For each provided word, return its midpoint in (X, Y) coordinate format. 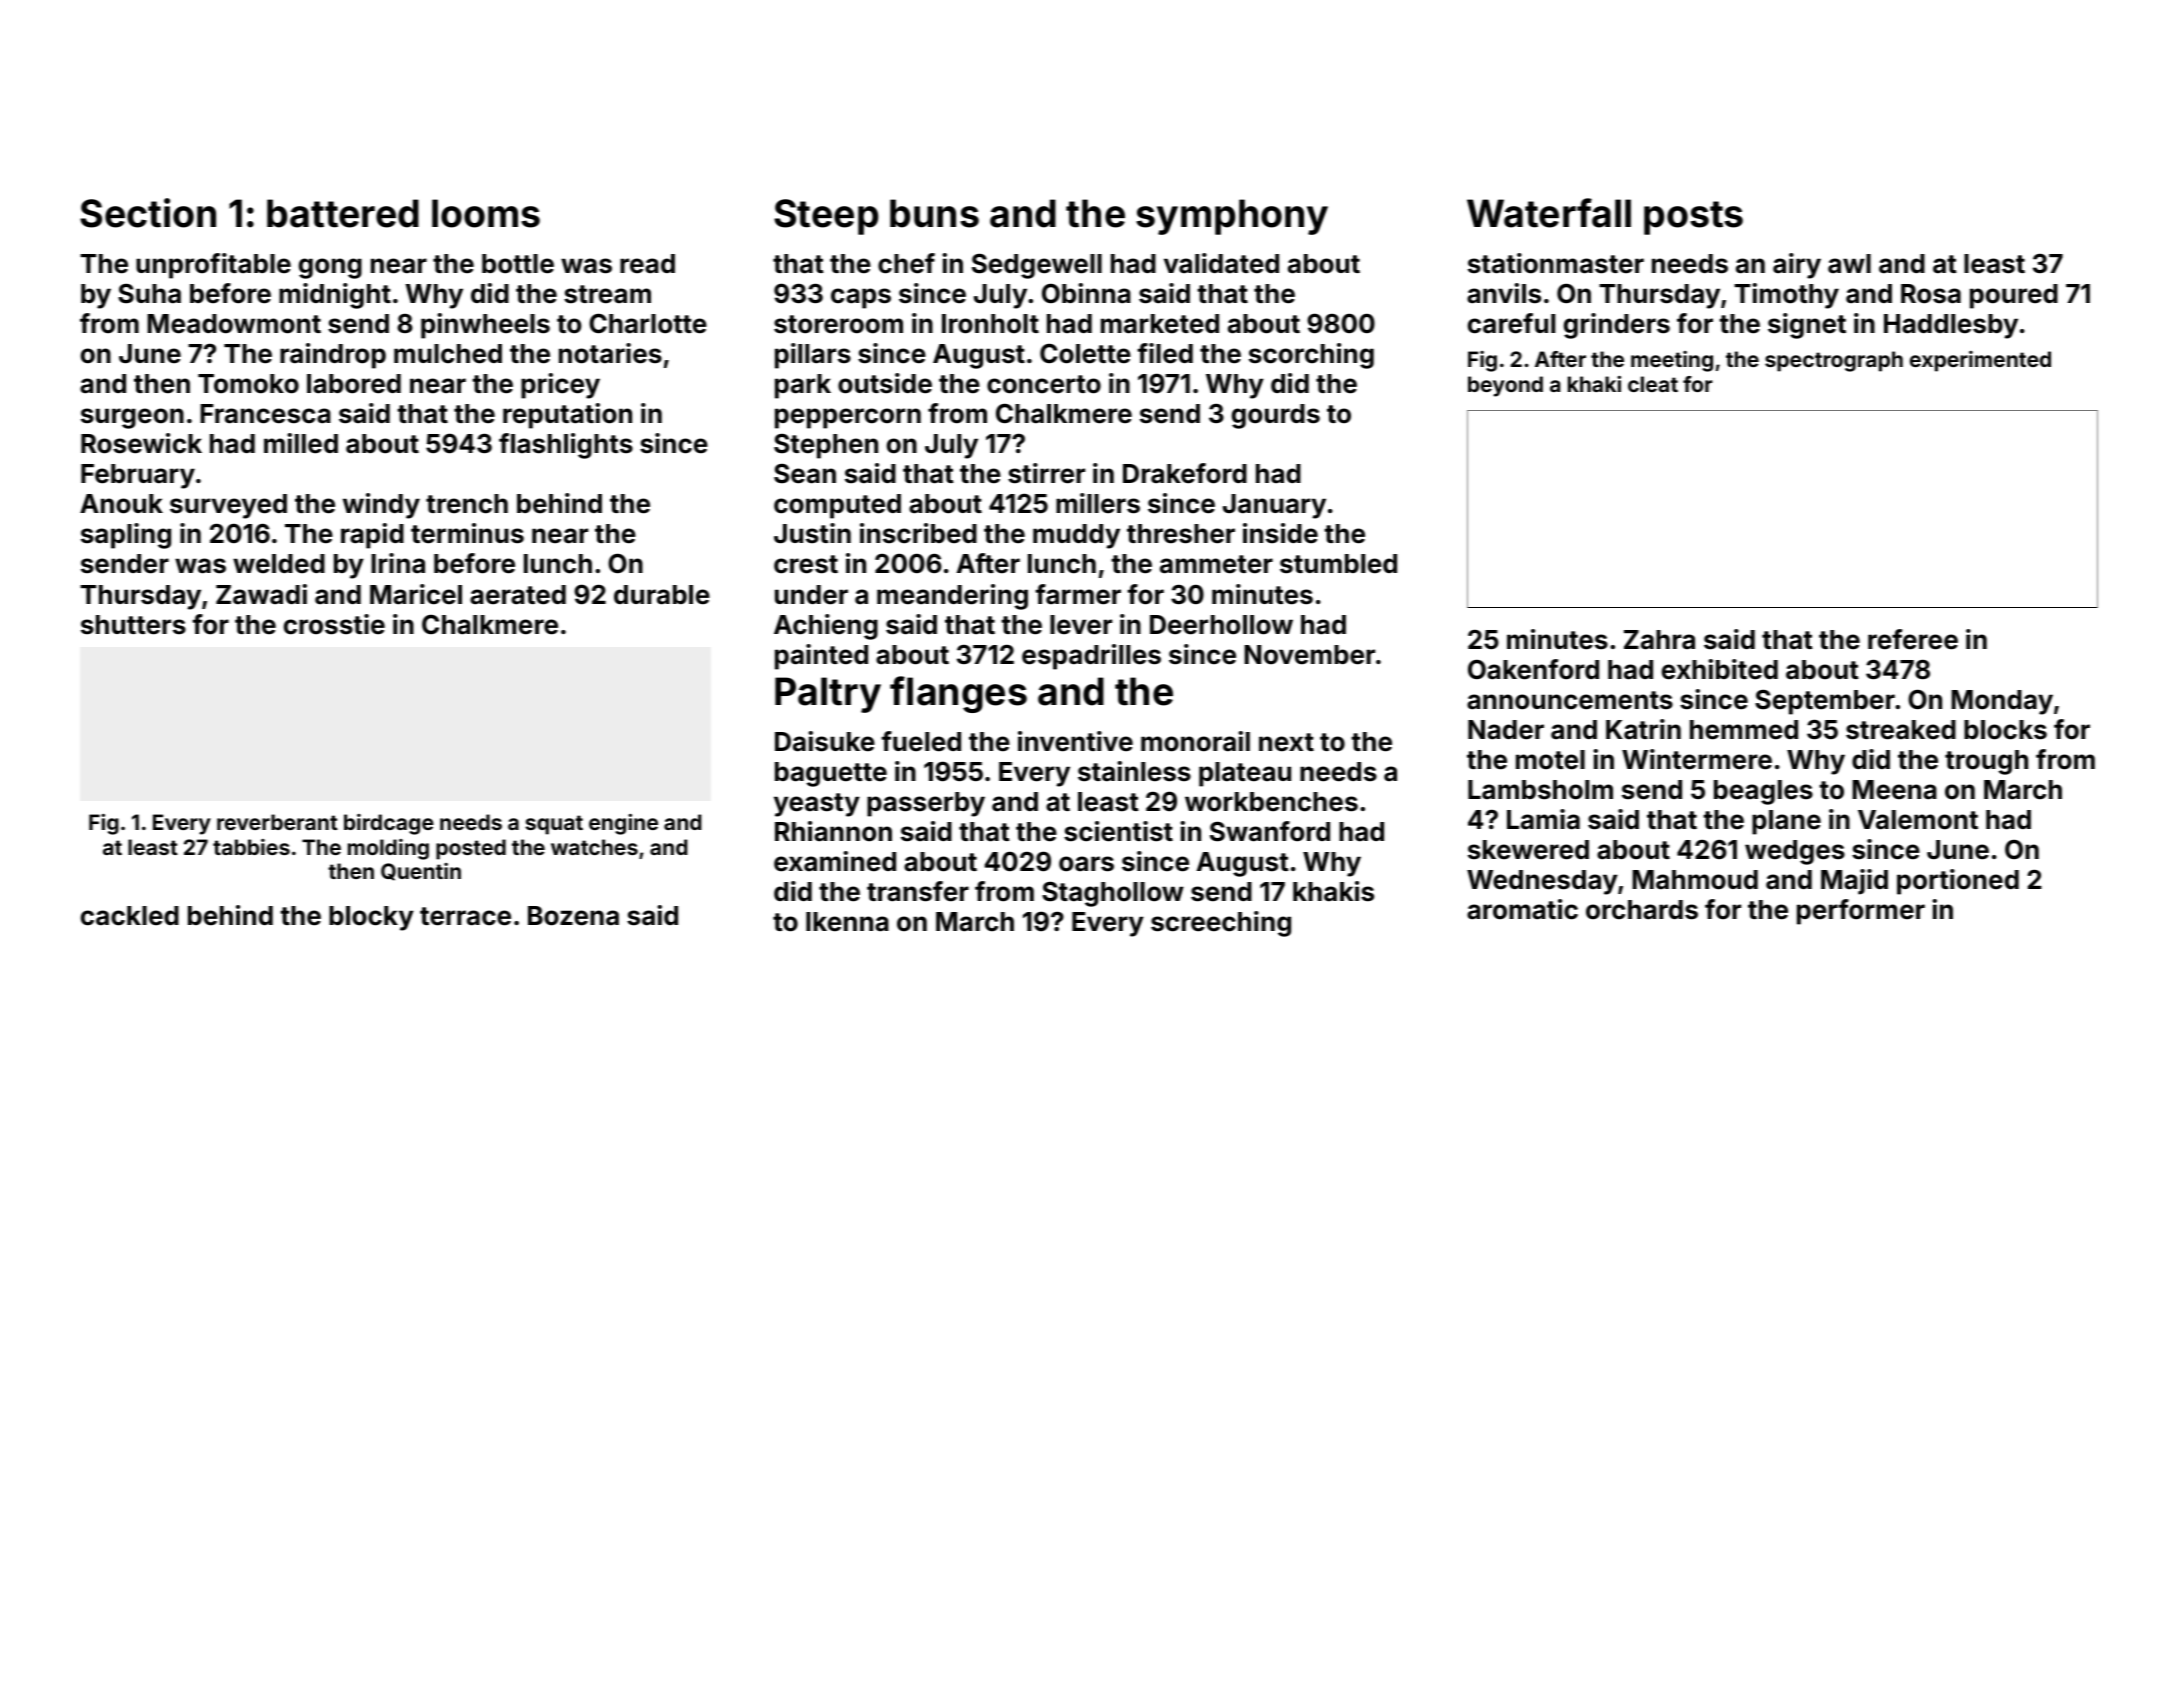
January (1274, 506)
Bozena (573, 916)
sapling (126, 536)
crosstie (334, 624)
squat (554, 825)
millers (1098, 503)
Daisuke (825, 741)
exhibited (1720, 669)
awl (1849, 264)
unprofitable (213, 266)
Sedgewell (1037, 266)
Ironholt (990, 324)
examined (835, 861)
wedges (1795, 852)
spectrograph (1834, 361)
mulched (448, 354)
